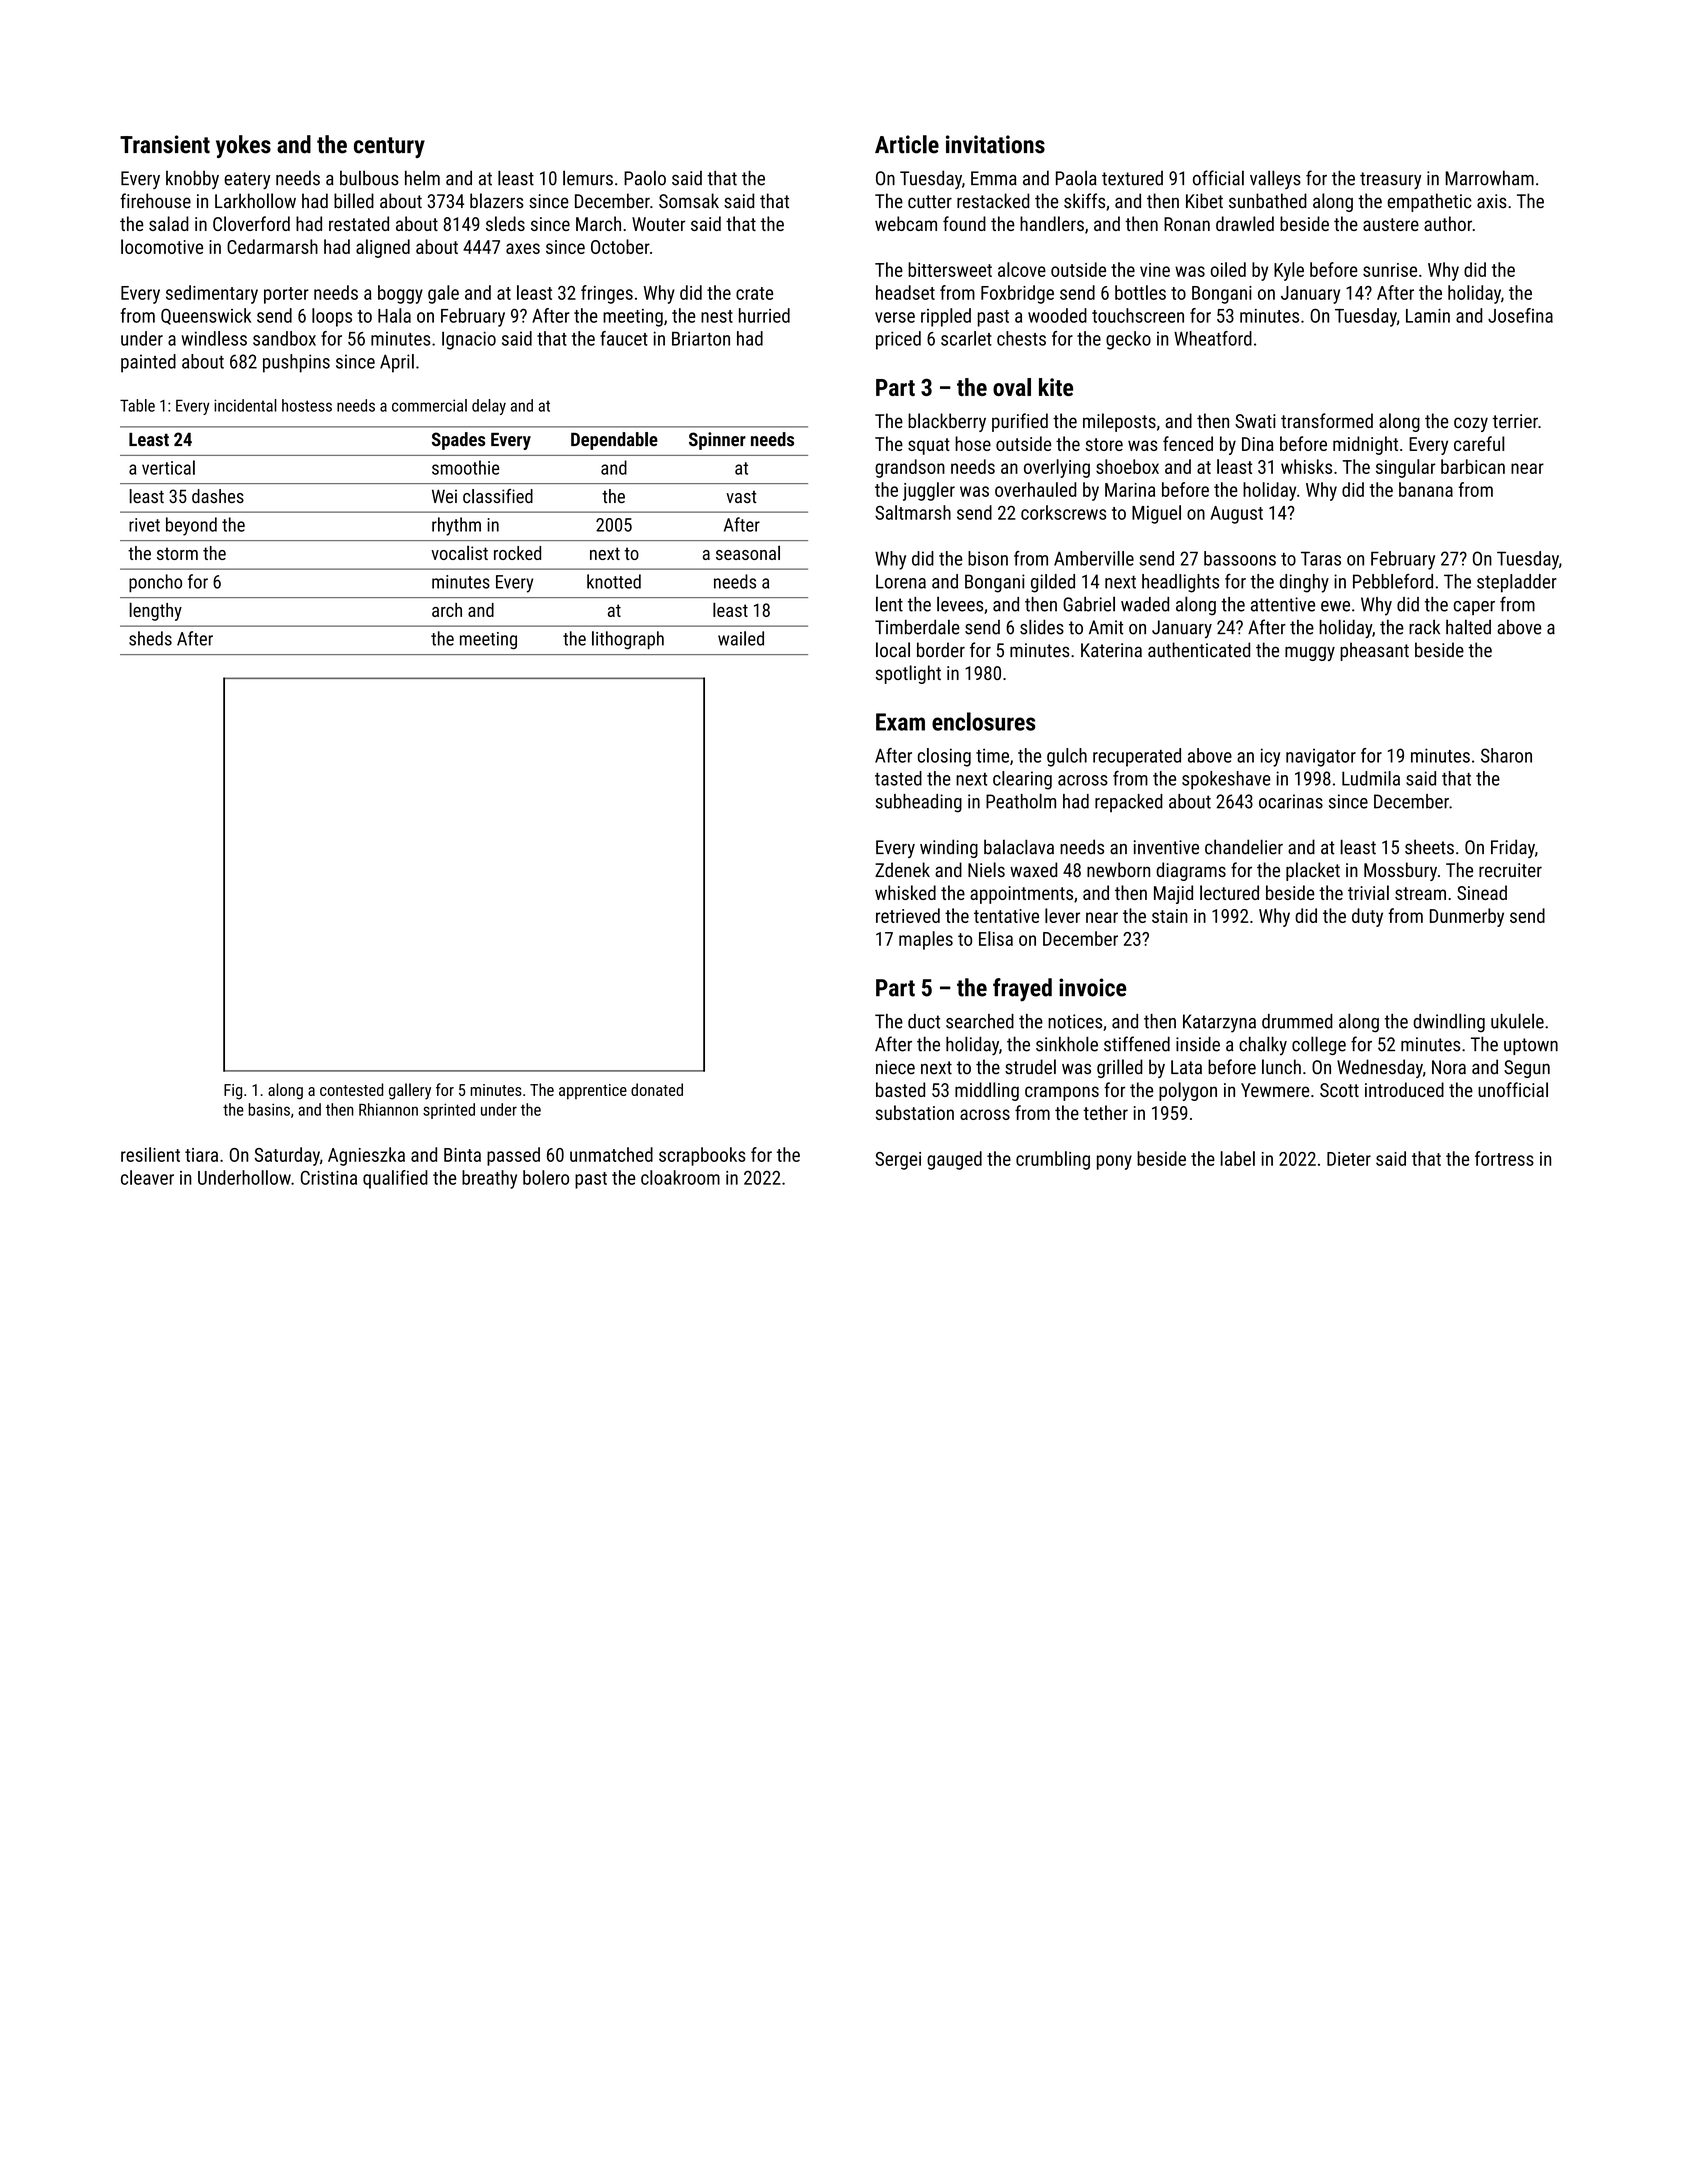 The width and height of the screenshot is (1683, 2178). I want to click on Marrowham, so click(1489, 178).
